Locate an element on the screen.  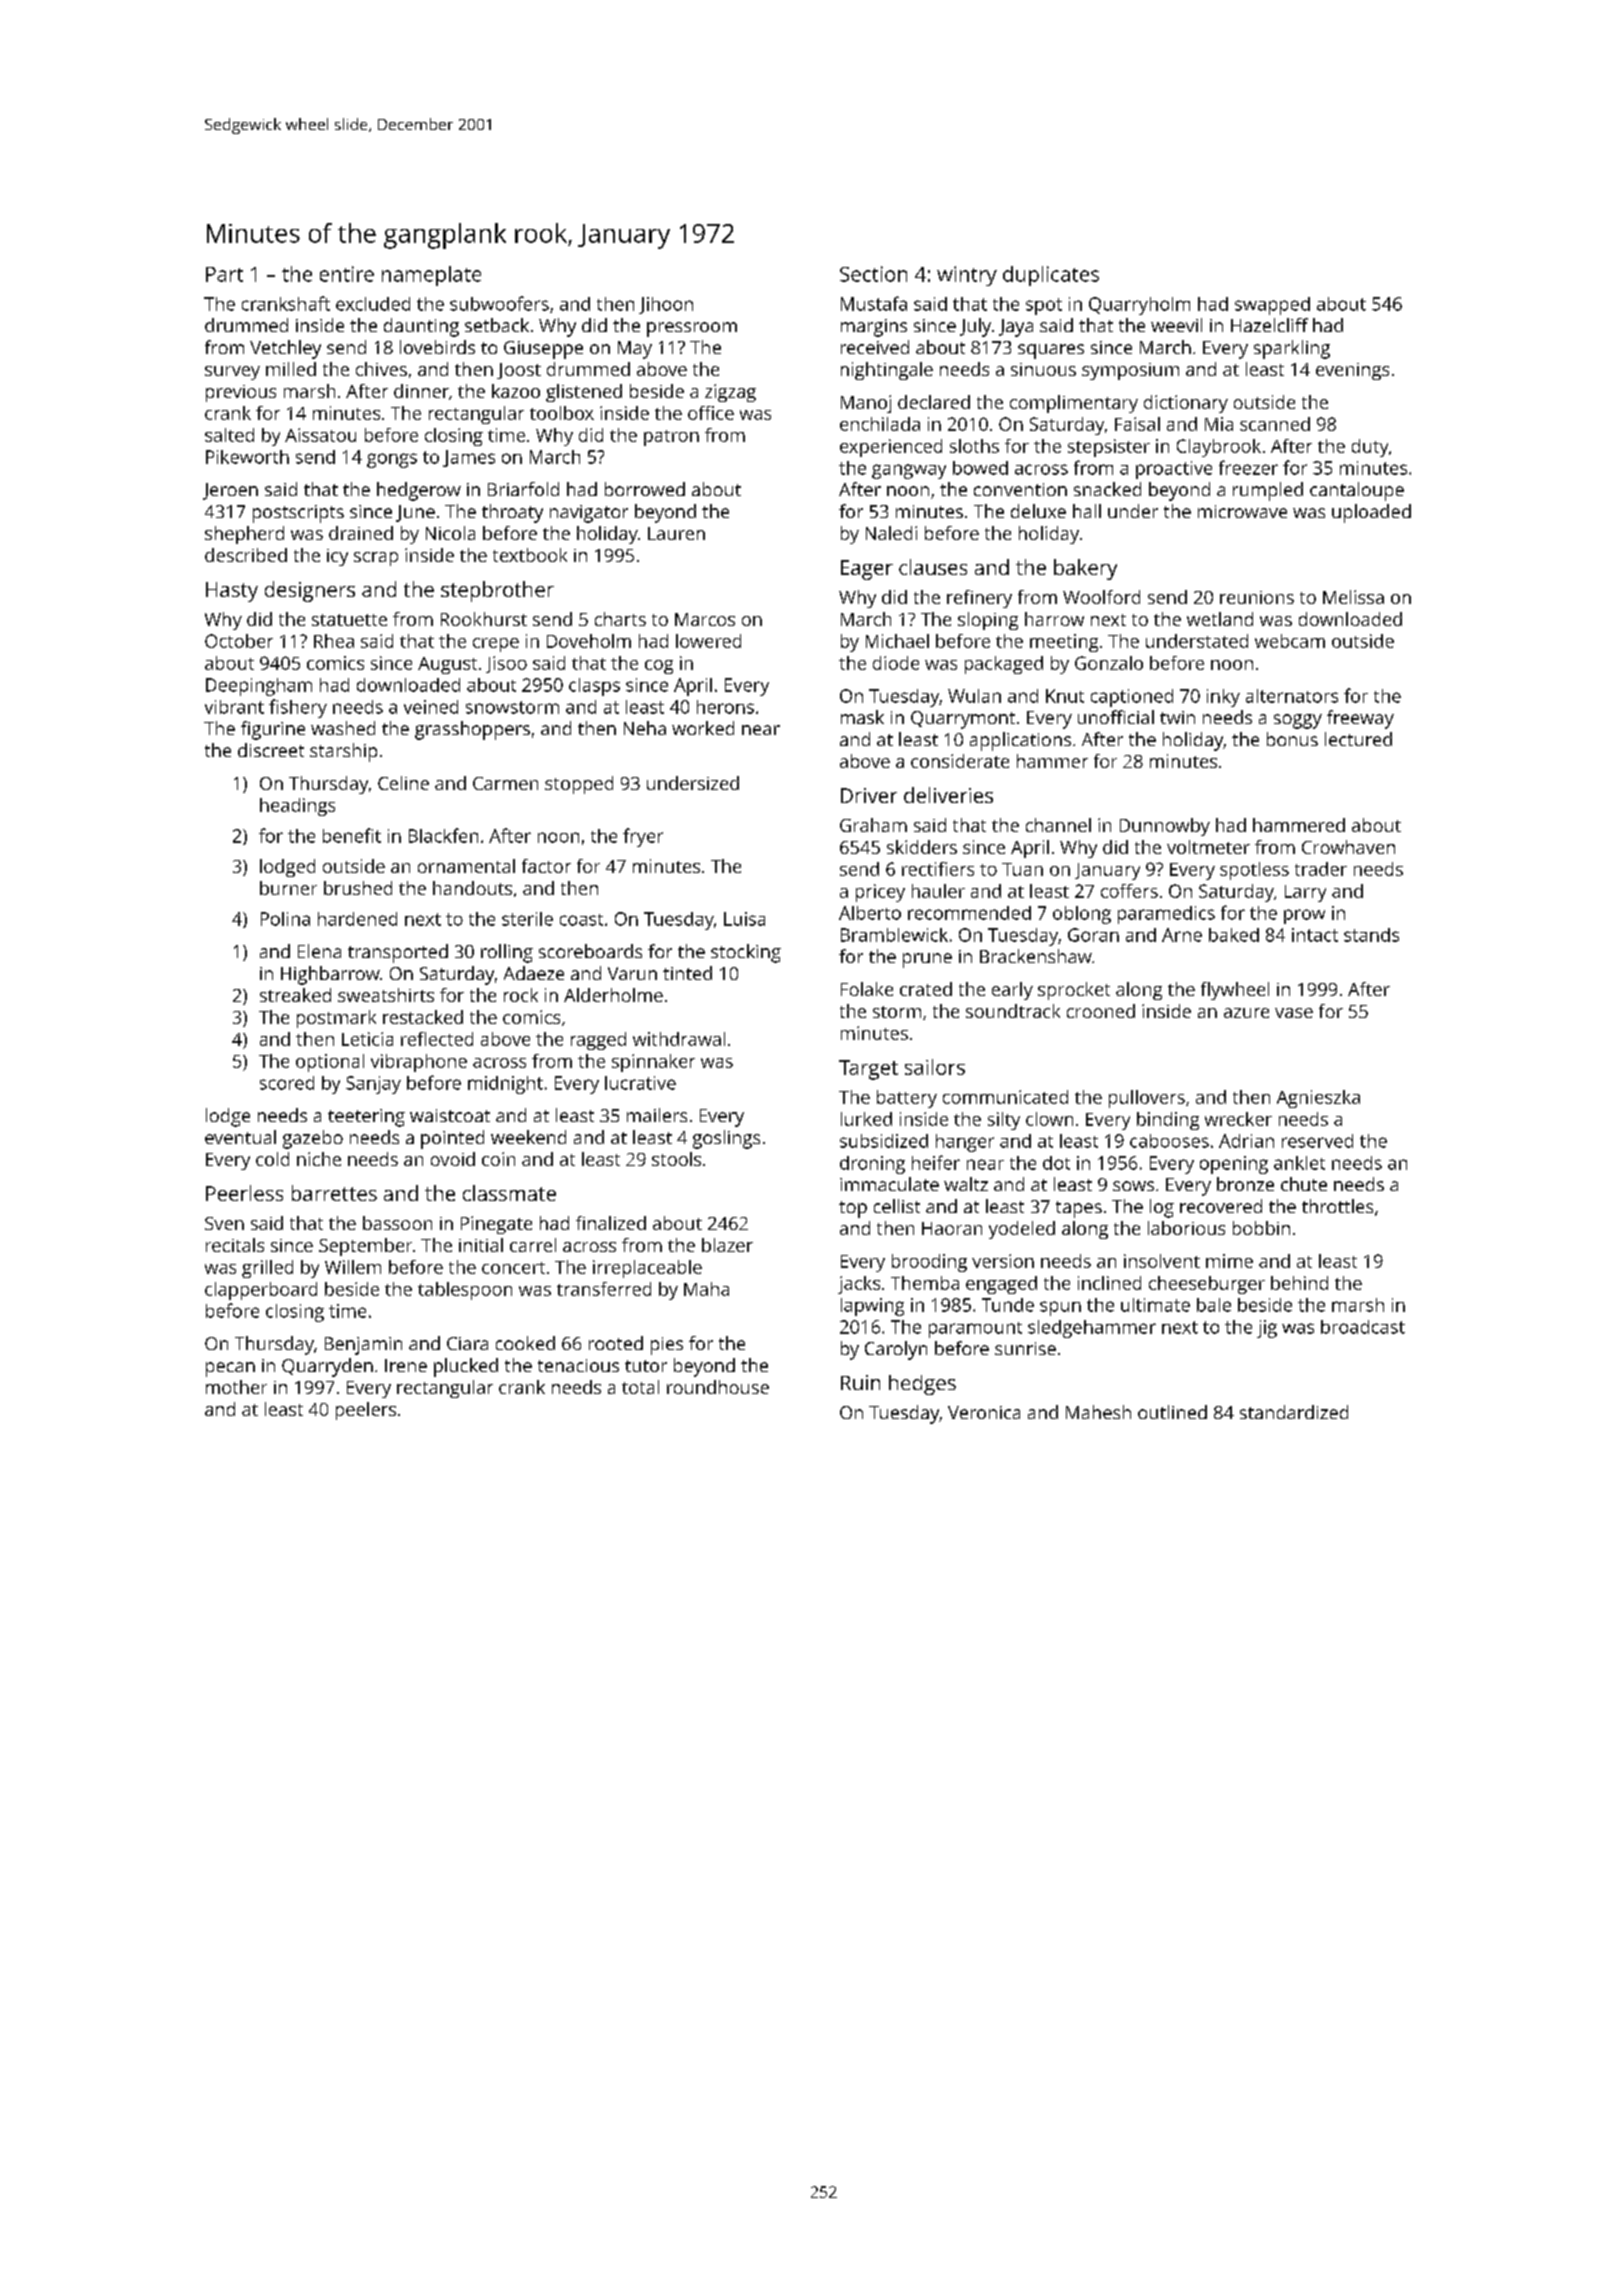
duplicates is located at coordinates (1051, 276).
